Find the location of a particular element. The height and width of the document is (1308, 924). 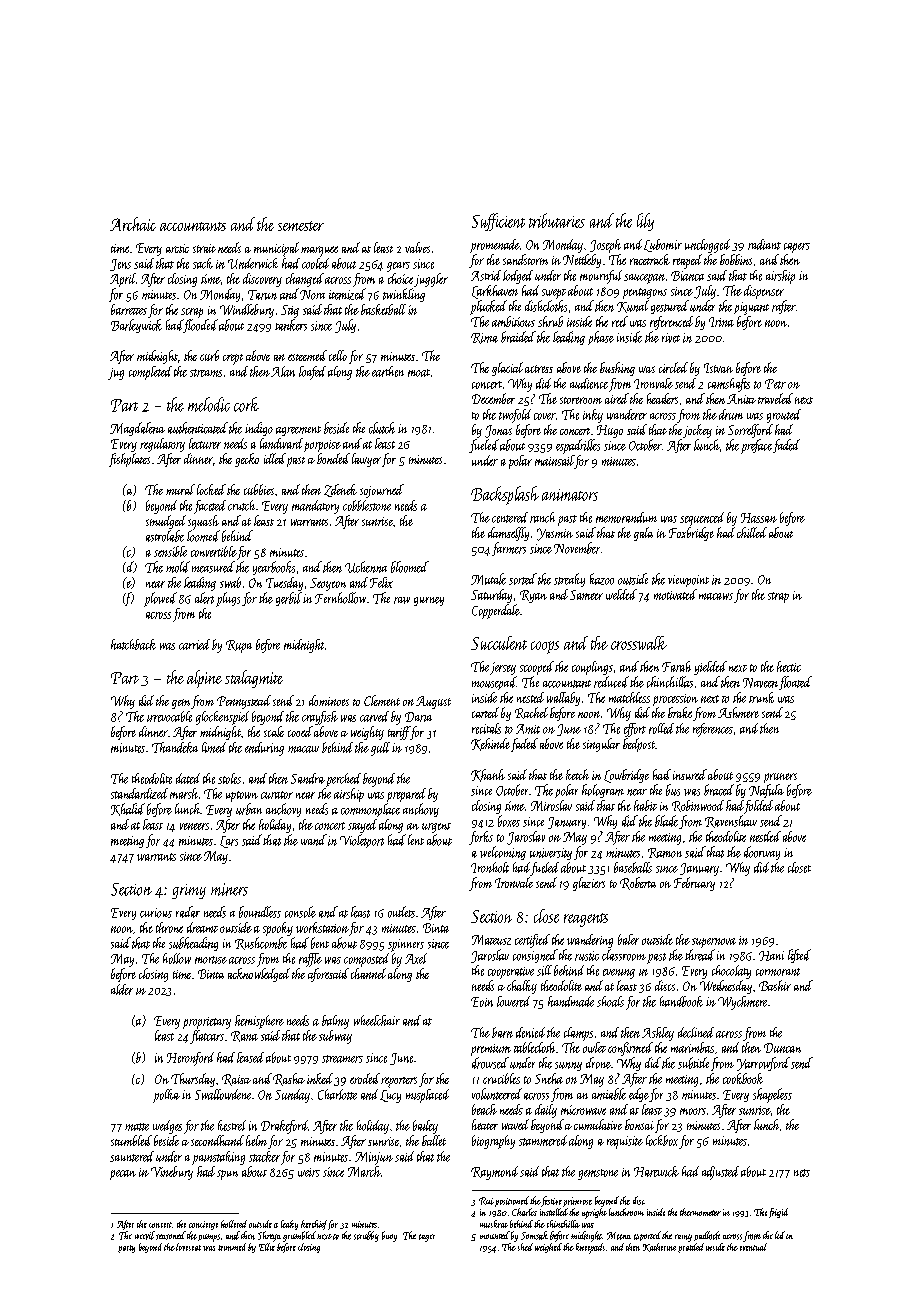

grimy is located at coordinates (189, 891).
